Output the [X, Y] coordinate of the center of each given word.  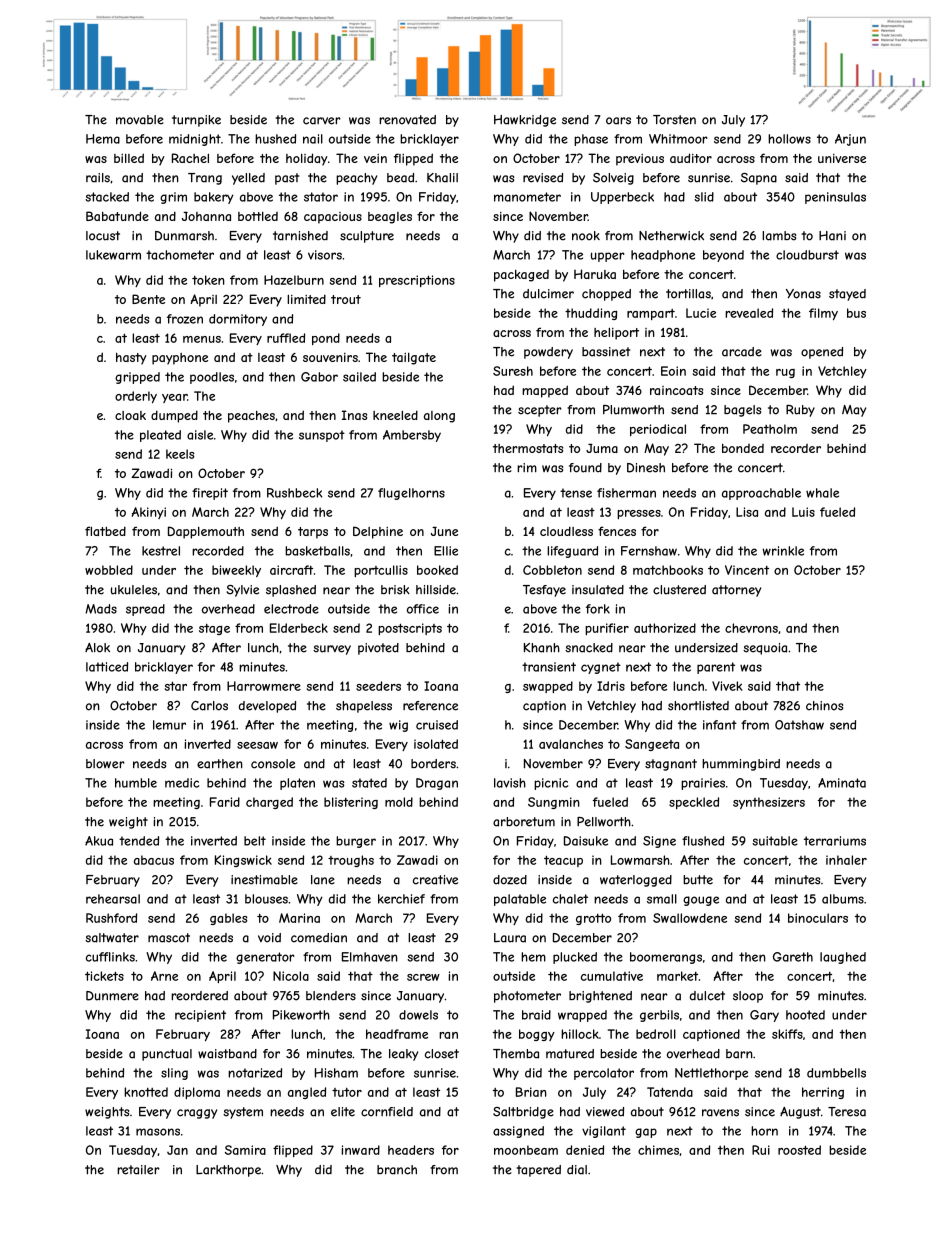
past [287, 179]
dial [577, 1170]
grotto [593, 919]
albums [843, 899]
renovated [407, 120]
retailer [138, 1170]
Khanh [542, 648]
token [208, 280]
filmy [823, 314]
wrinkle [783, 551]
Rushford [111, 918]
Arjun [850, 140]
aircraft [291, 570]
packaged [521, 276]
